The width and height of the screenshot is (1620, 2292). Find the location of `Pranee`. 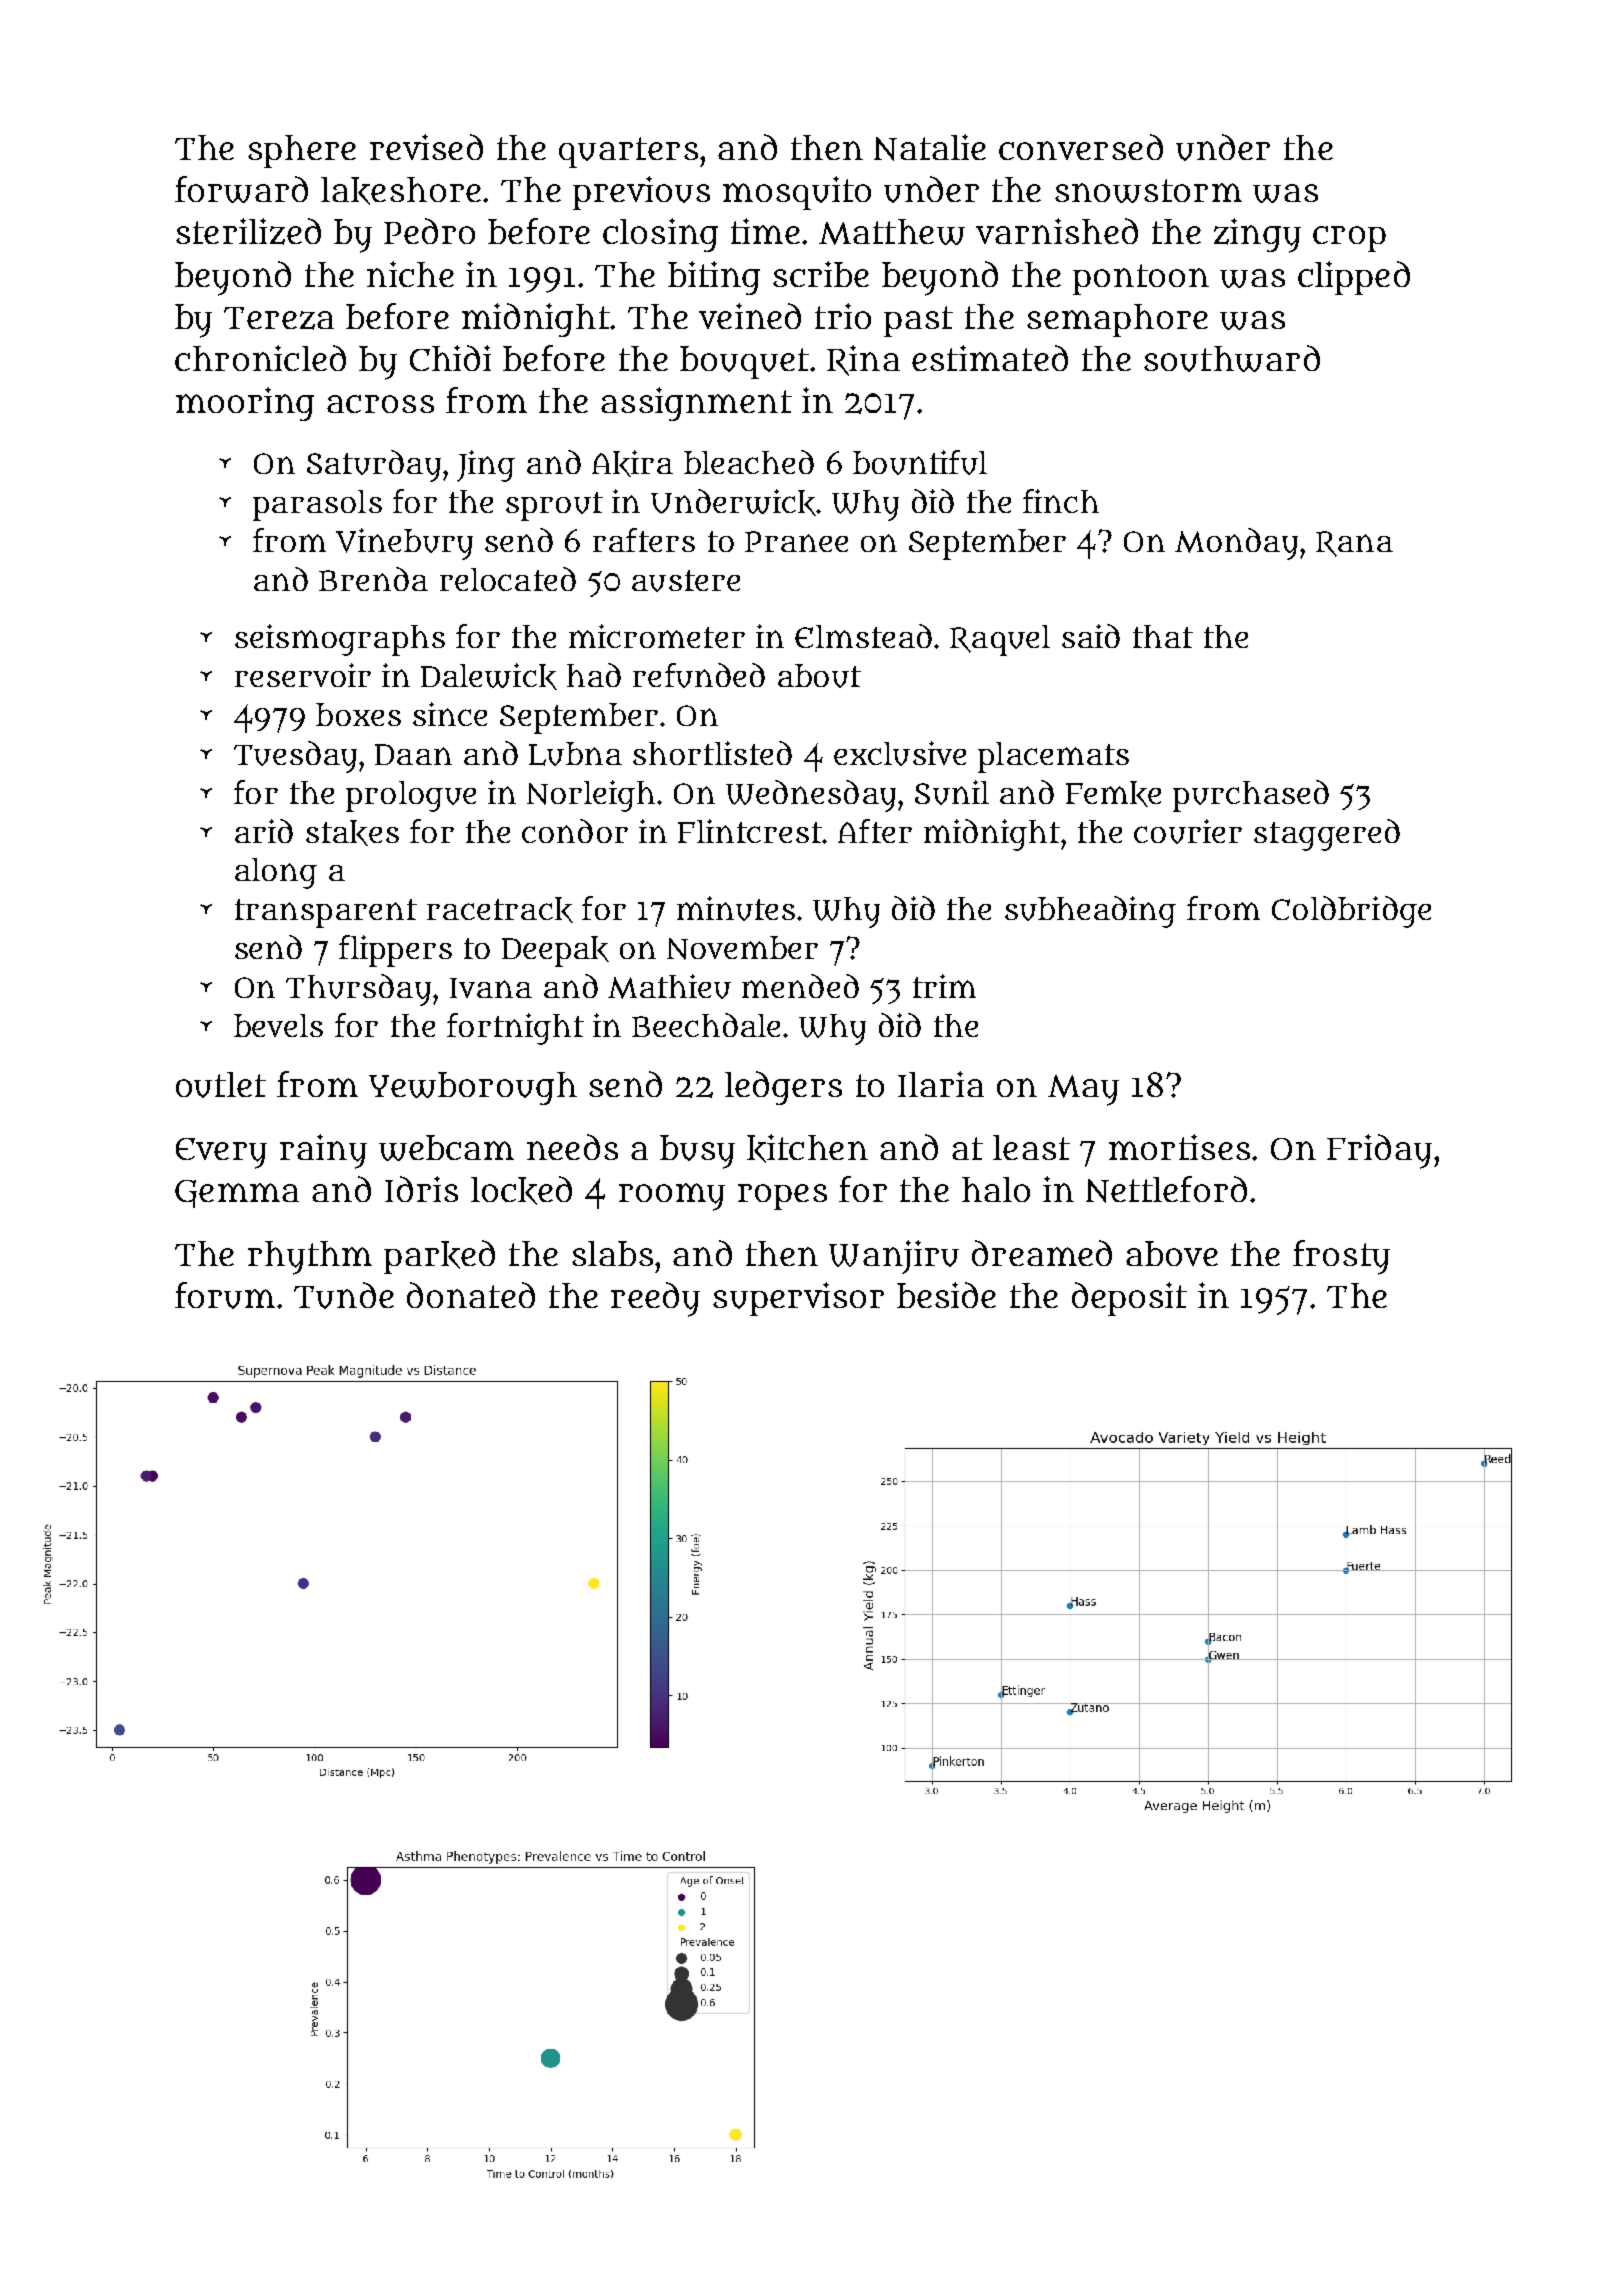

Pranee is located at coordinates (796, 541).
